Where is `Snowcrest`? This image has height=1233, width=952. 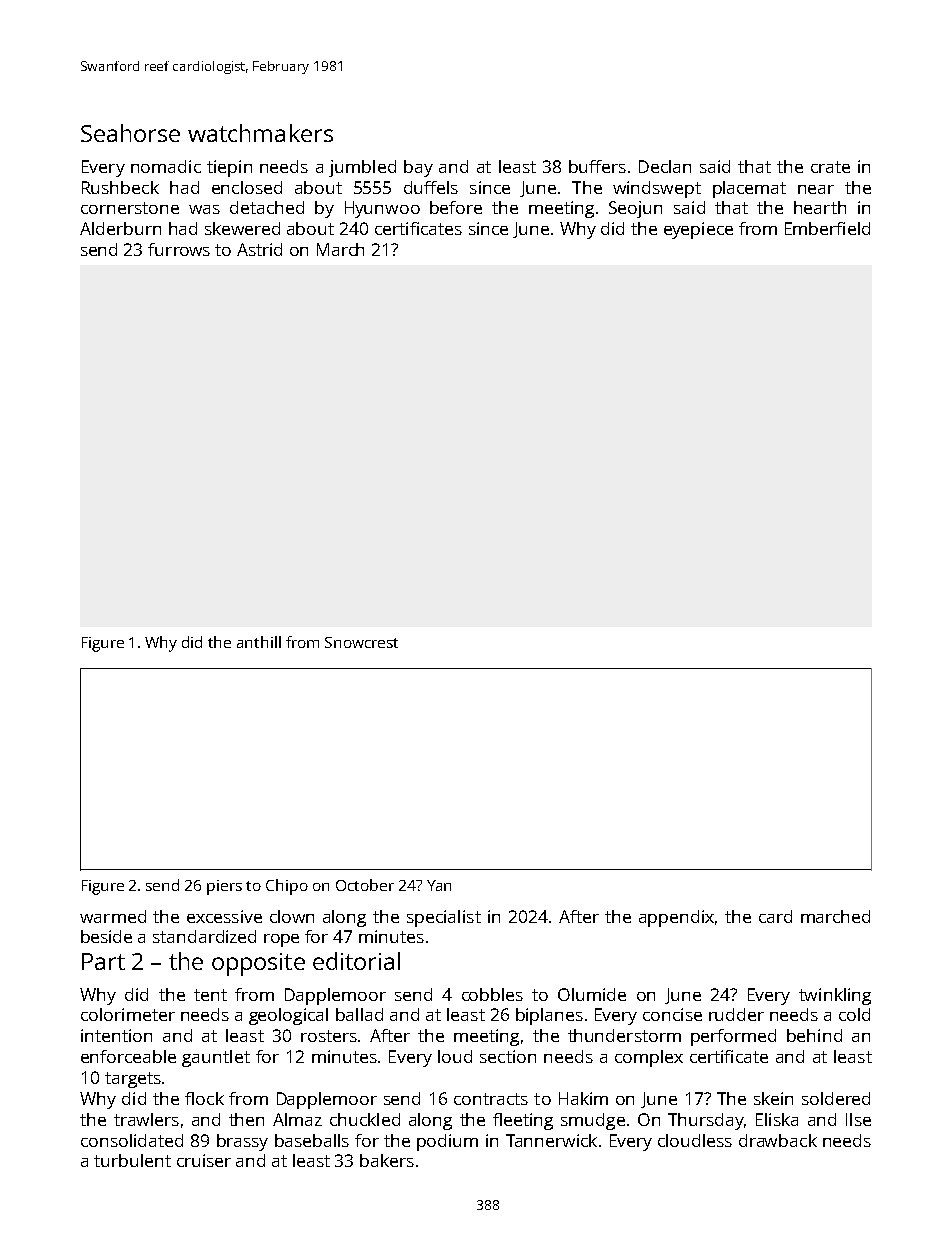 Snowcrest is located at coordinates (361, 642).
